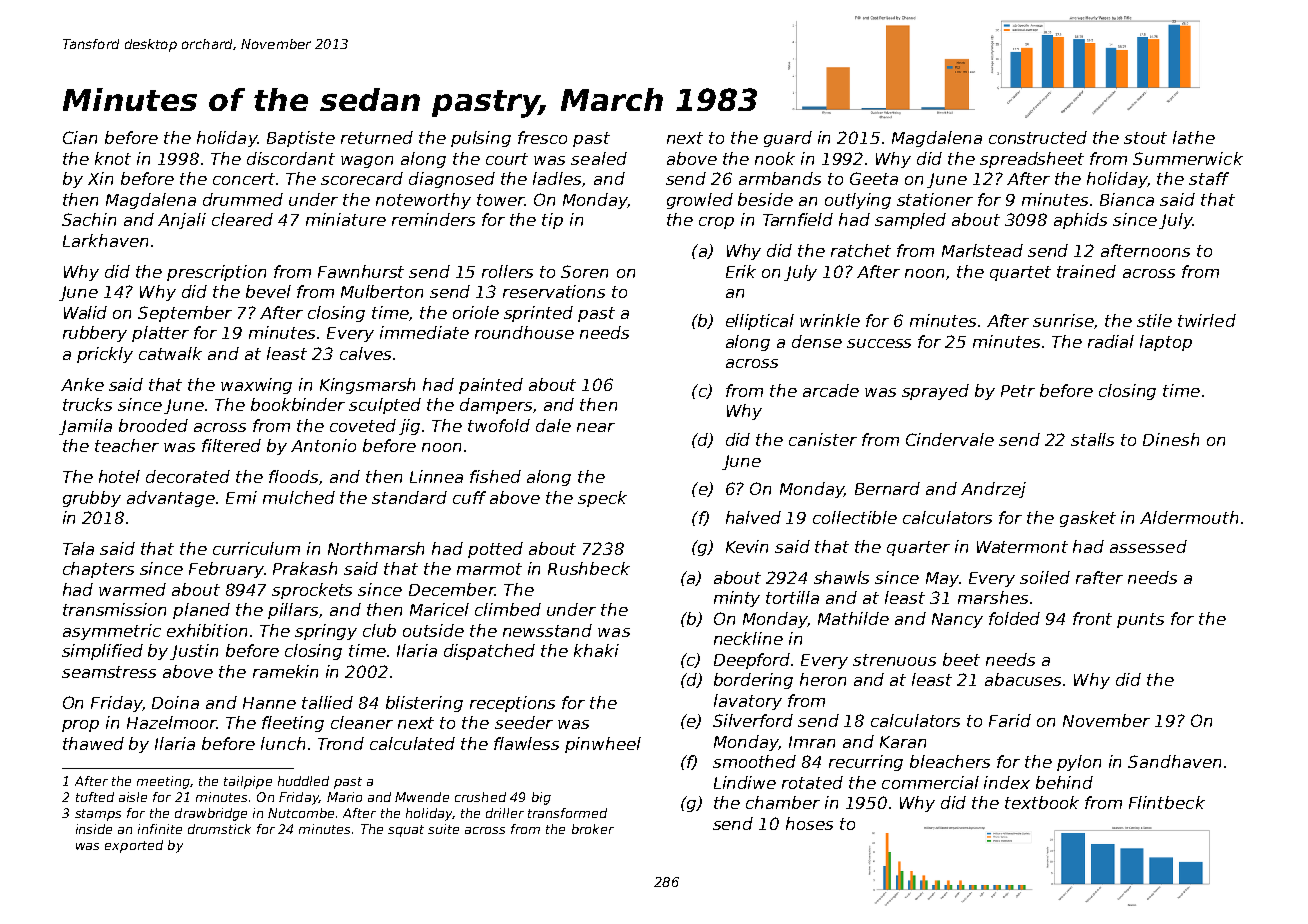 The height and width of the image is (924, 1308). I want to click on Mulberton, so click(382, 291).
